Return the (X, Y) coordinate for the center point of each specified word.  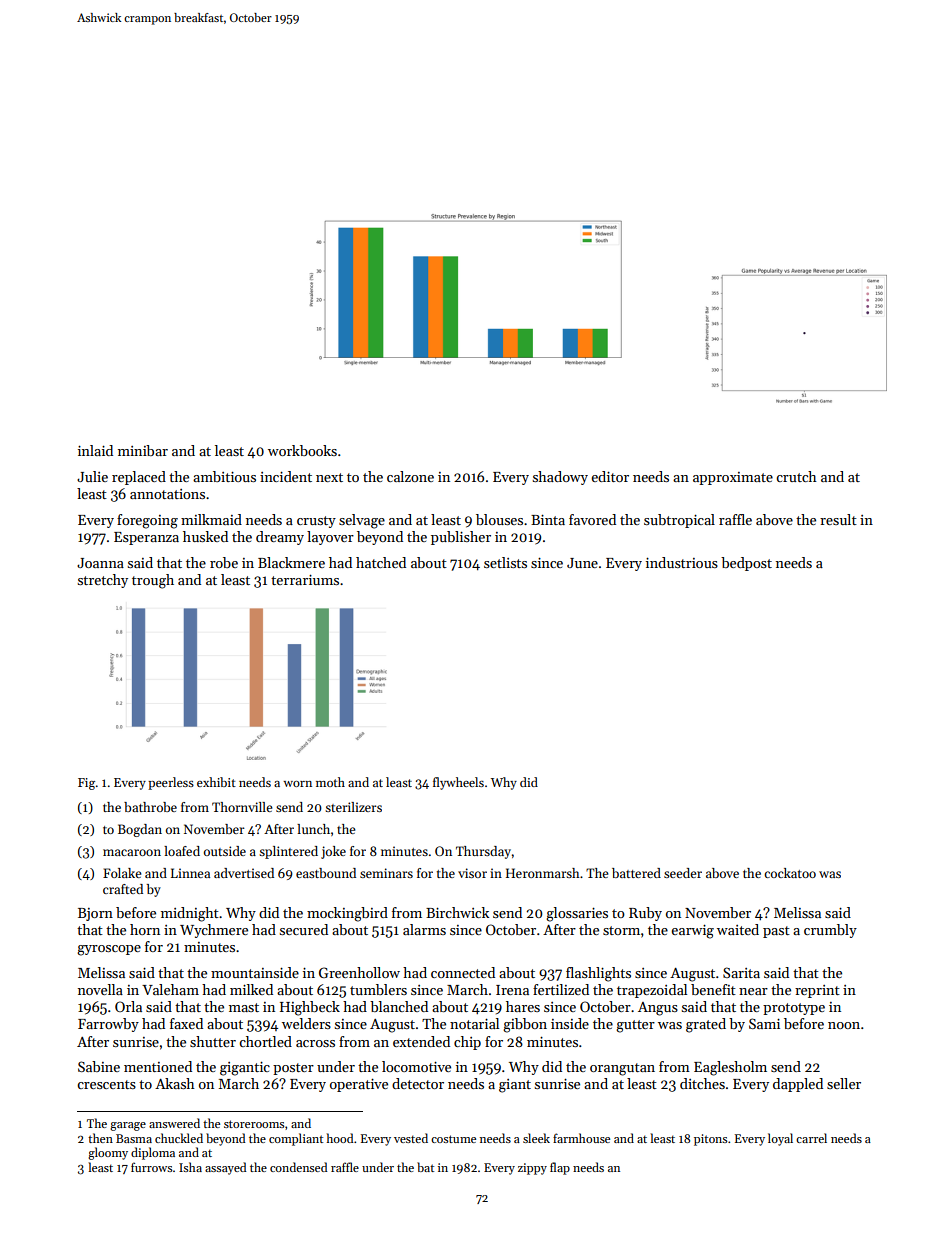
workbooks (302, 450)
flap (560, 1168)
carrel (811, 1138)
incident (286, 476)
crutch (796, 476)
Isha (190, 1167)
